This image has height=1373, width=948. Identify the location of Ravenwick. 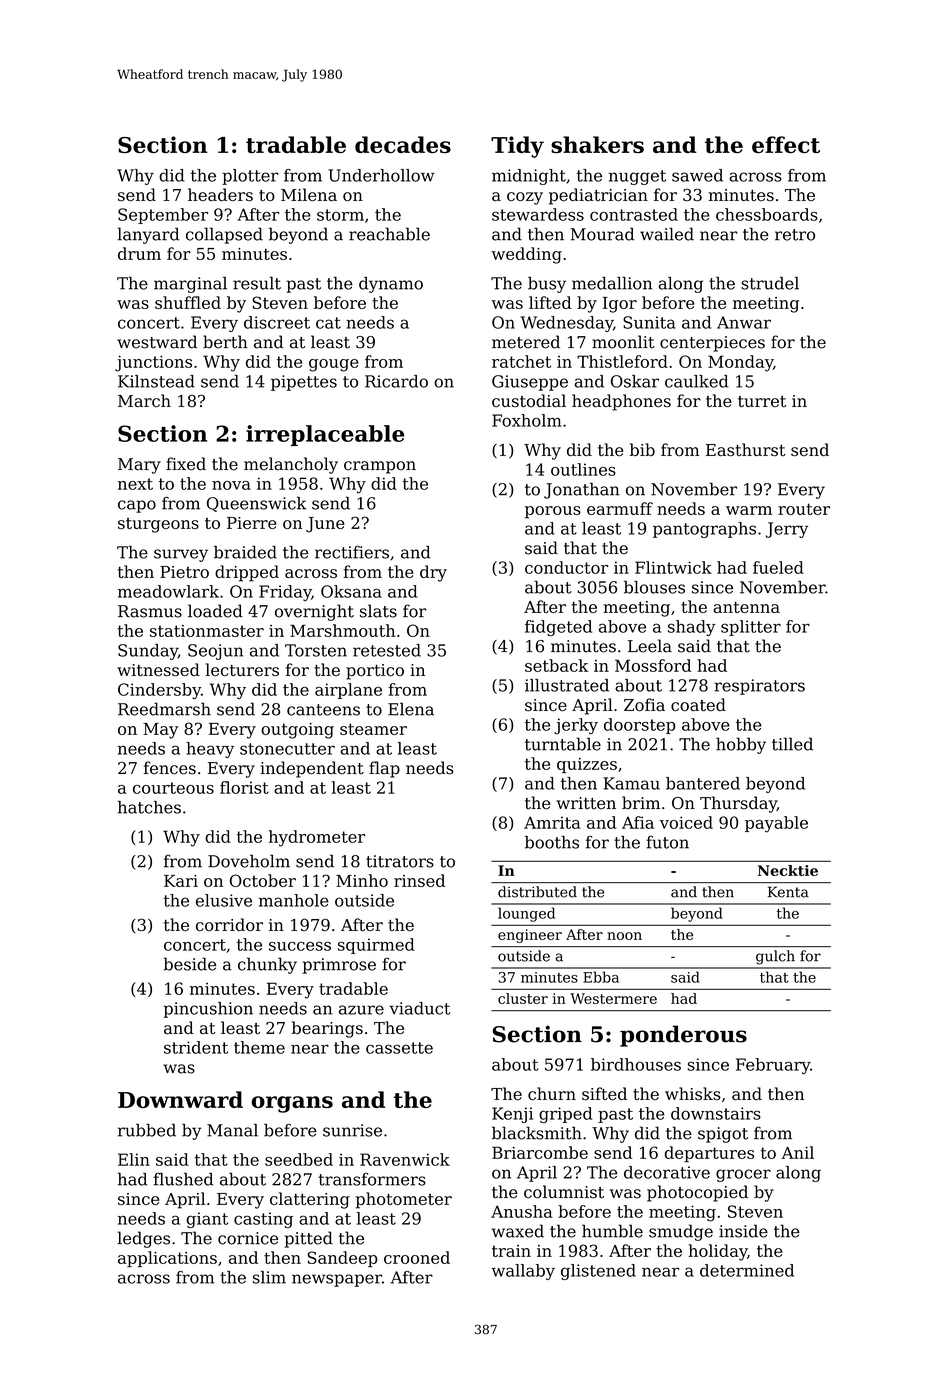
(405, 1159).
